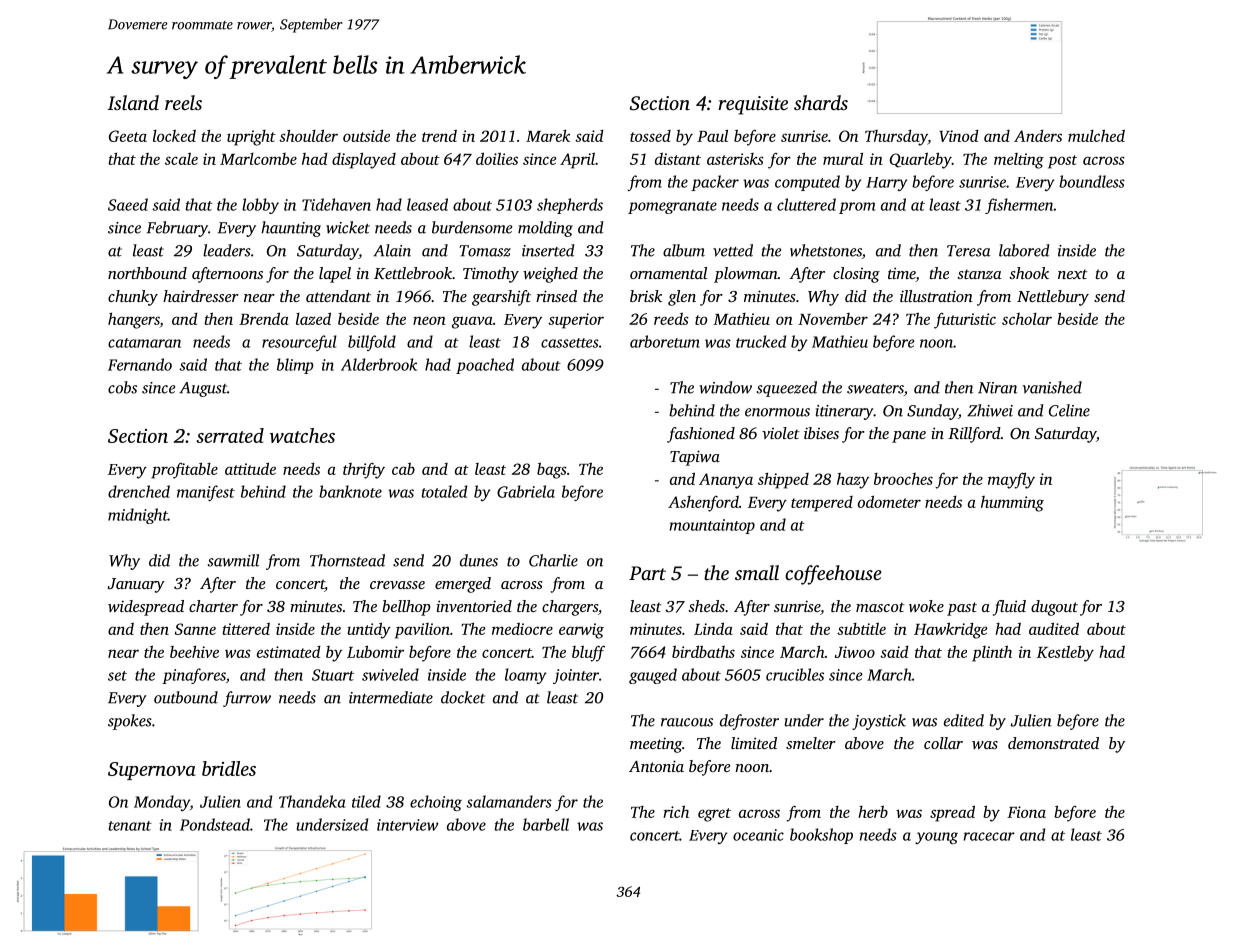 The height and width of the screenshot is (952, 1233). What do you see at coordinates (1027, 319) in the screenshot?
I see `scholar` at bounding box center [1027, 319].
